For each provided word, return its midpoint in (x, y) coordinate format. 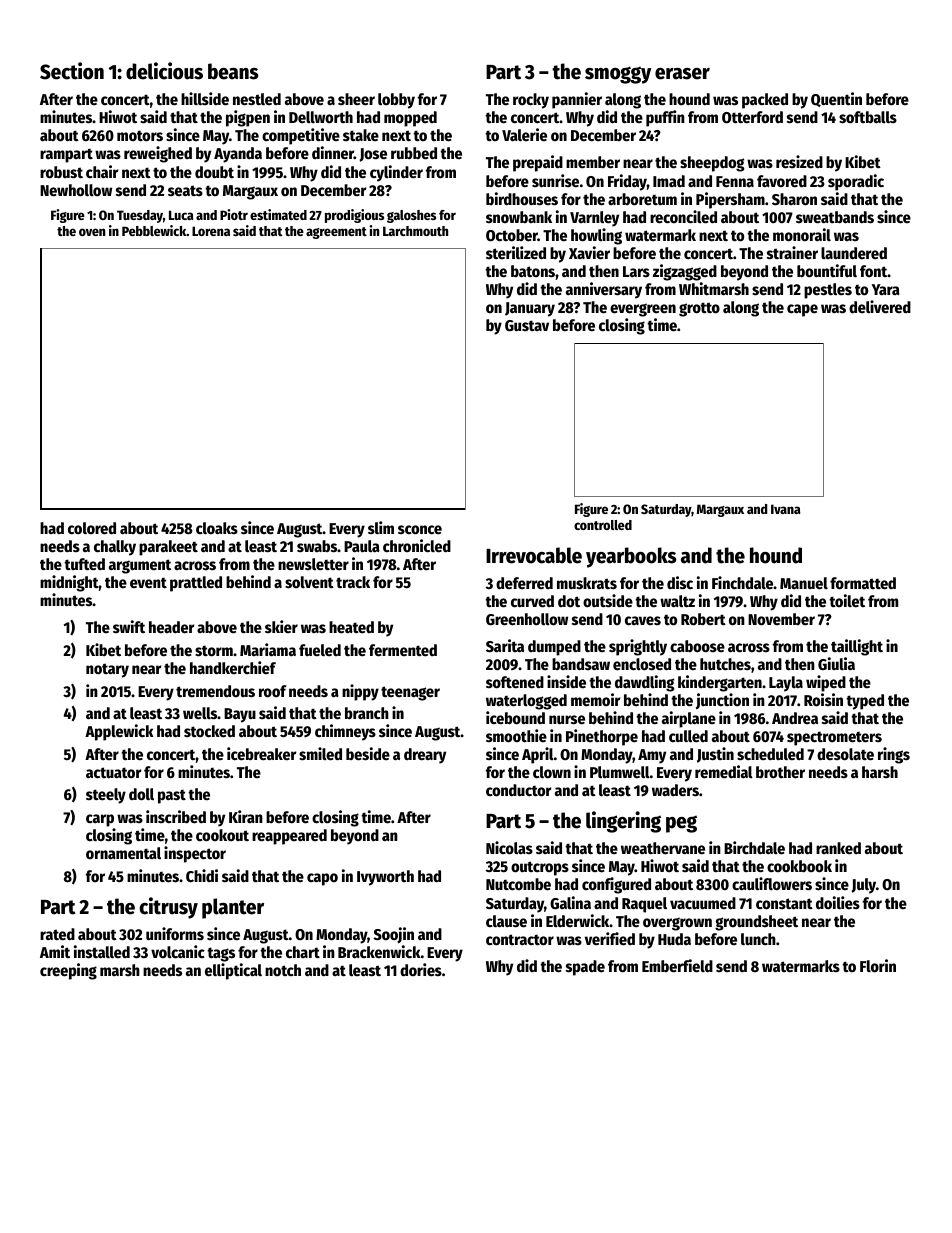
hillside (205, 99)
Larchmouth (415, 231)
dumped (554, 648)
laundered (854, 253)
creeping (68, 971)
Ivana (785, 509)
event (148, 582)
